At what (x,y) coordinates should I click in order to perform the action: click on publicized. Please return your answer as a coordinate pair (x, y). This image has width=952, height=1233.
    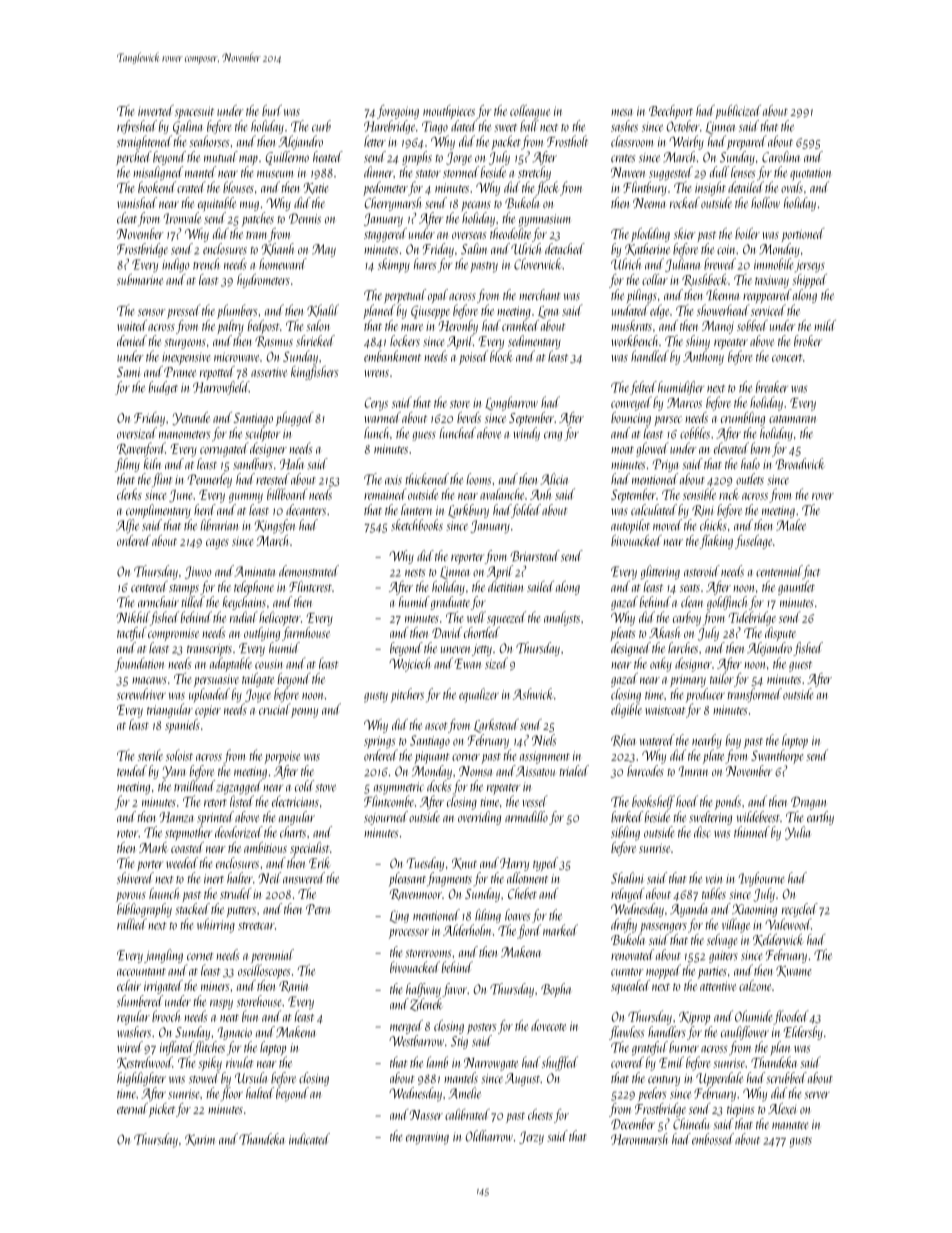
    Looking at the image, I should click on (738, 112).
